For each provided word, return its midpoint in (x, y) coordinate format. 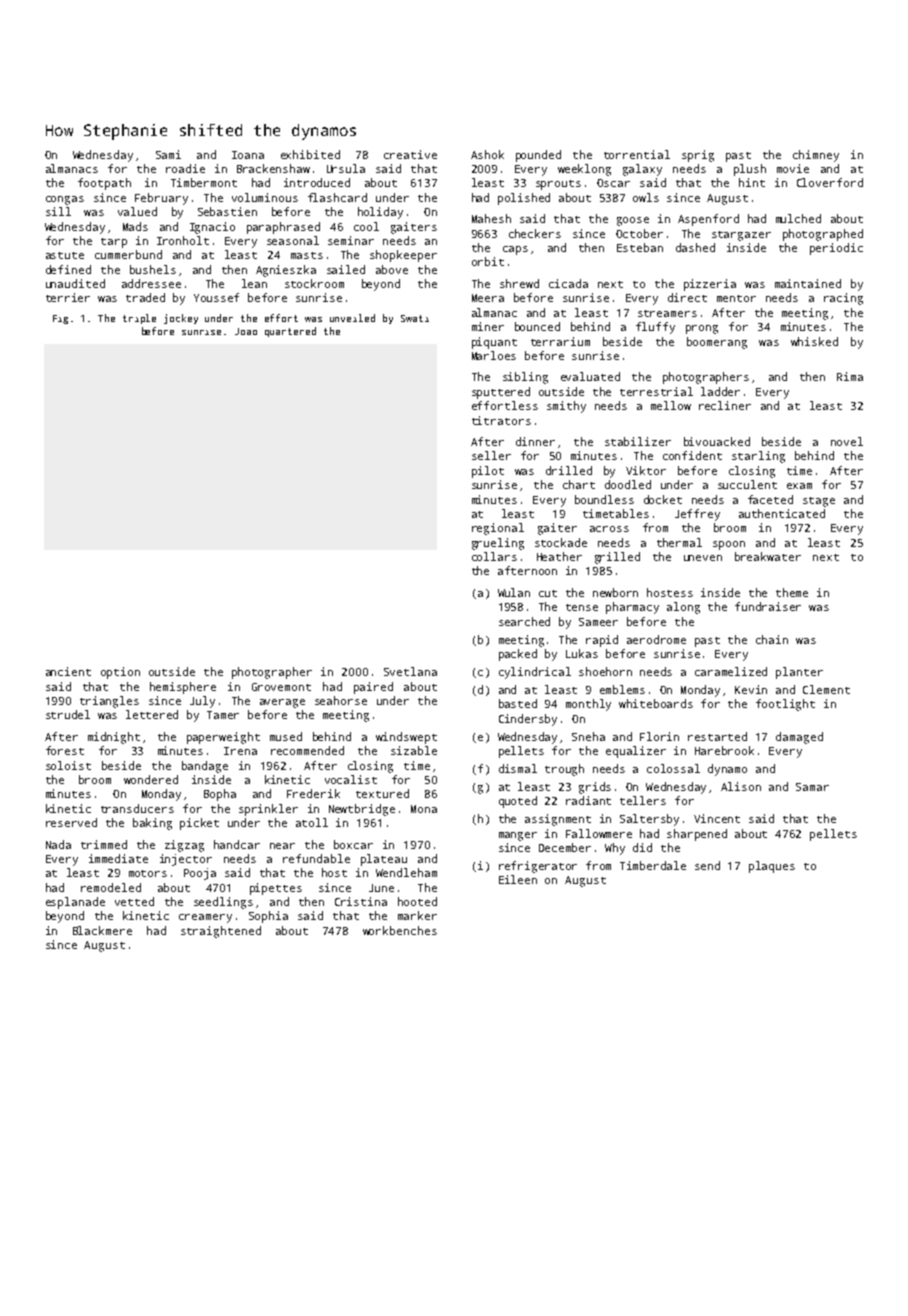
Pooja (200, 874)
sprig (698, 156)
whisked (814, 341)
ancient (68, 671)
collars (494, 556)
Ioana (248, 155)
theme (792, 592)
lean (254, 283)
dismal (518, 768)
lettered (152, 714)
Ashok (487, 154)
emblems (622, 689)
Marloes (494, 355)
